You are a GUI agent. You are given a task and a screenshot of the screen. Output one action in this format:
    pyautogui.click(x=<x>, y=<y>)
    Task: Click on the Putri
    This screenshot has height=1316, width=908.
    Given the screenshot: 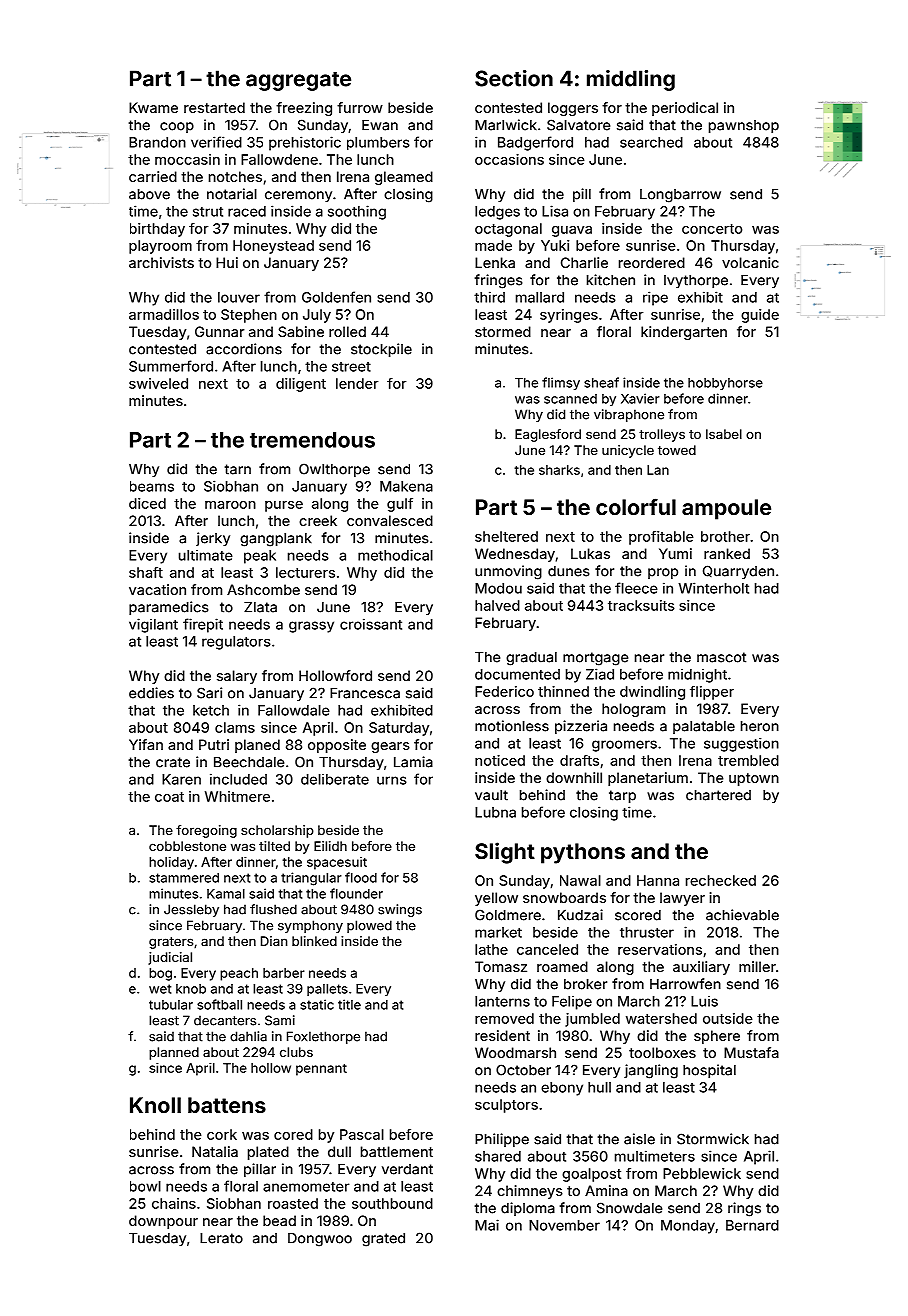 What is the action you would take?
    pyautogui.click(x=214, y=744)
